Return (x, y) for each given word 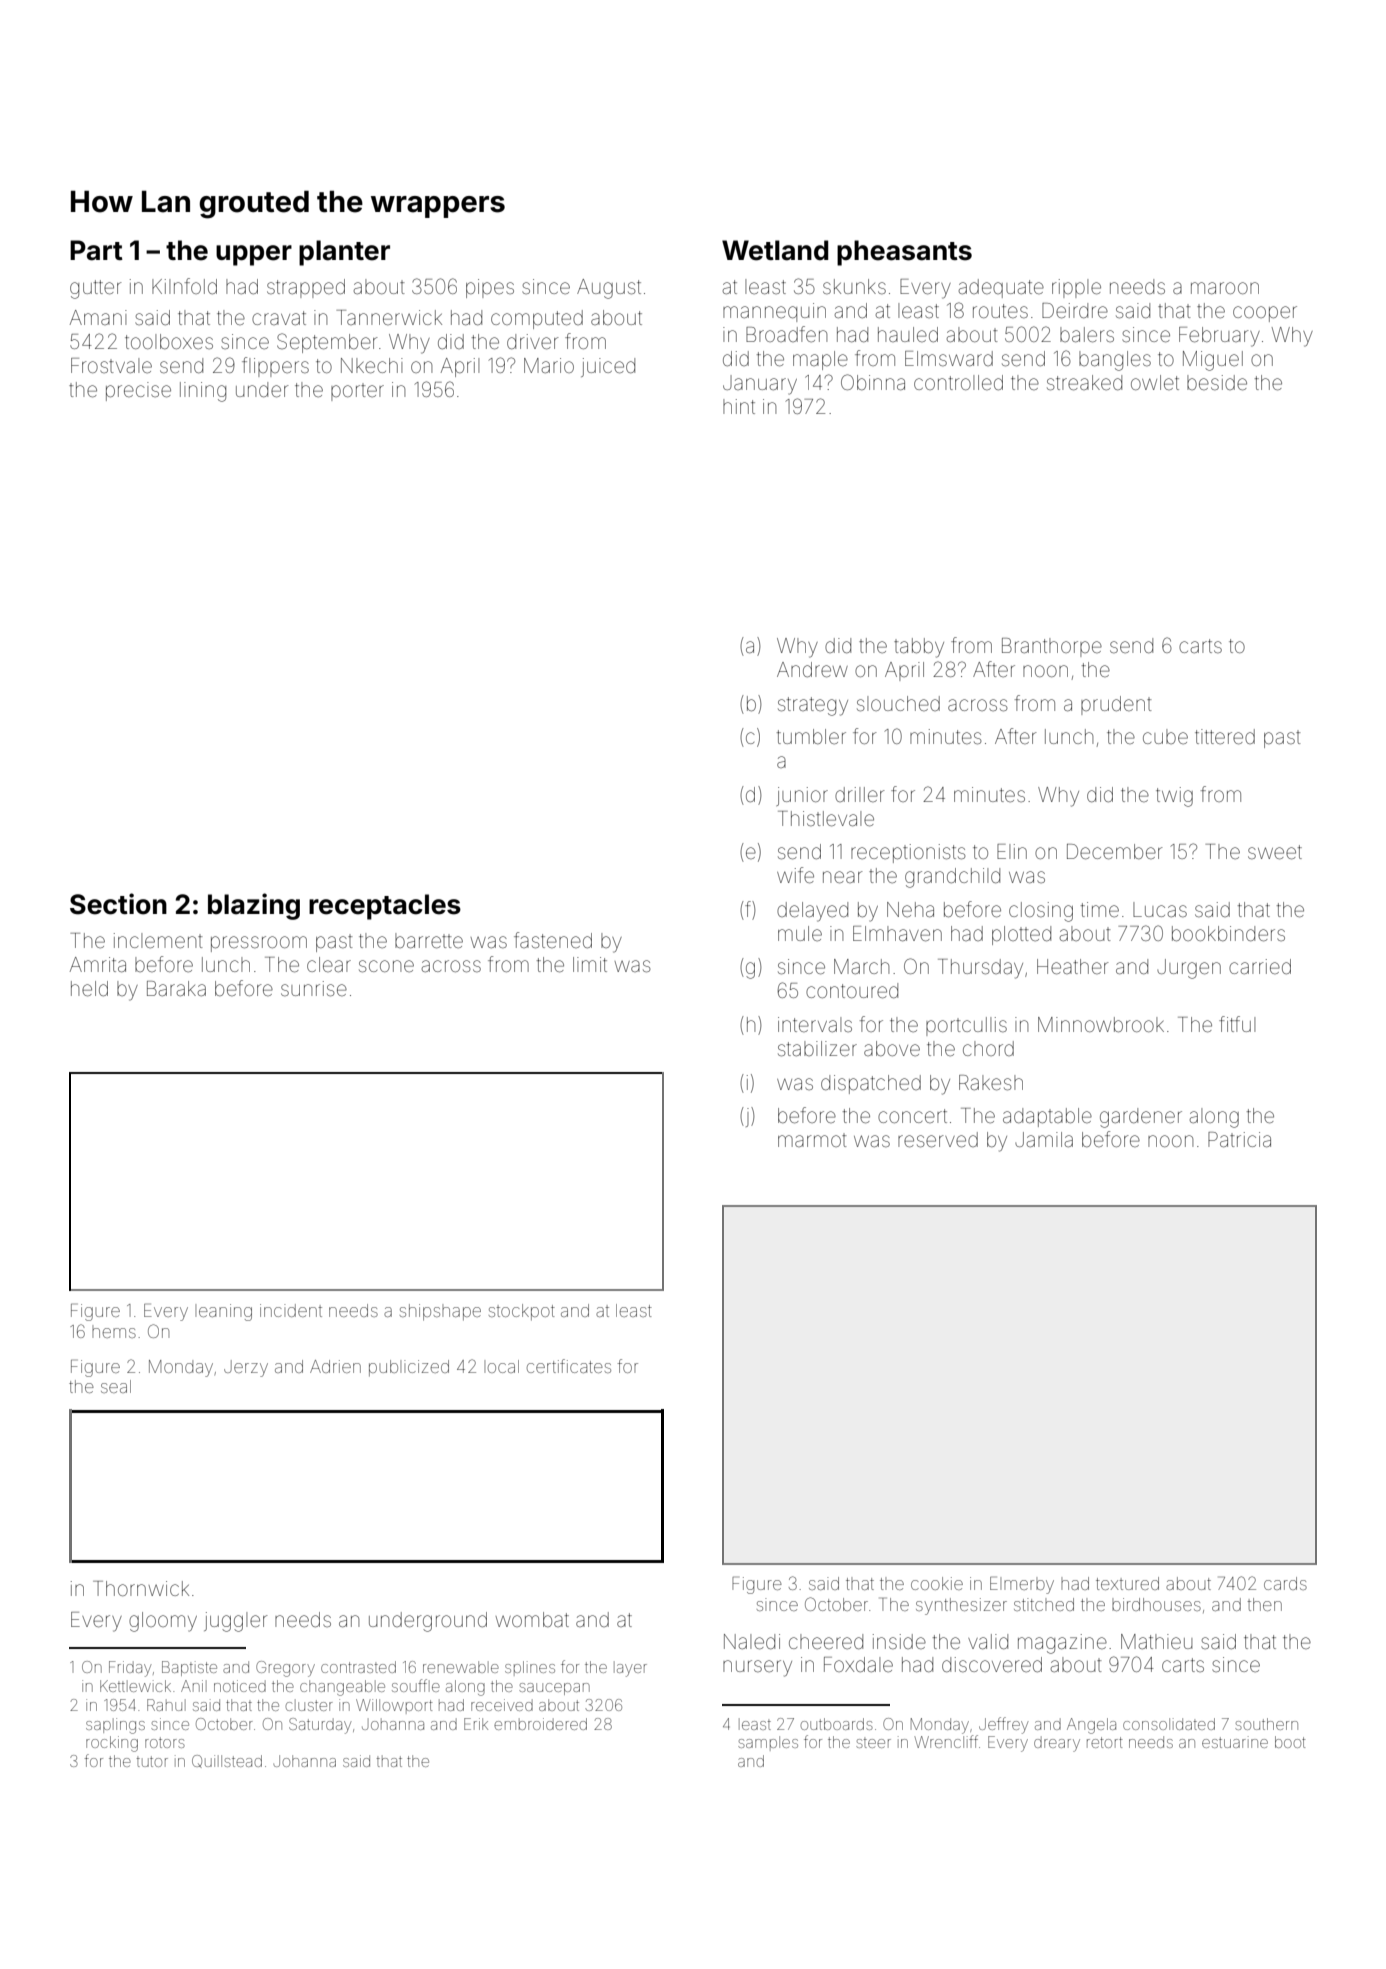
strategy (813, 706)
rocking (112, 1744)
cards (1285, 1583)
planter (344, 253)
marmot (812, 1140)
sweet (1275, 852)
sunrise (314, 989)
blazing (254, 906)
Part (96, 250)
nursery (757, 1668)
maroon (1225, 288)
